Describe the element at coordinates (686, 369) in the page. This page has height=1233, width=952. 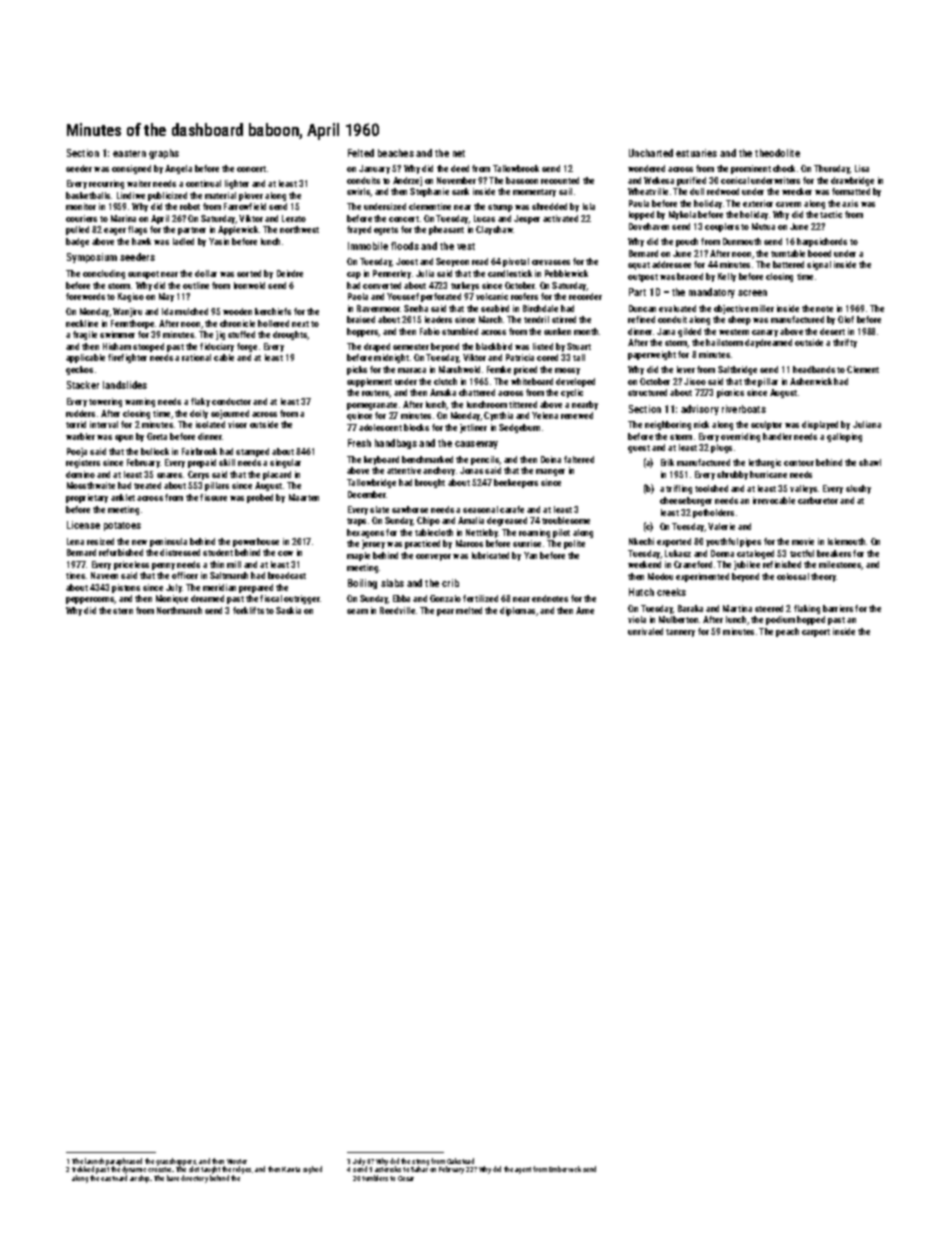
I see `lever` at that location.
